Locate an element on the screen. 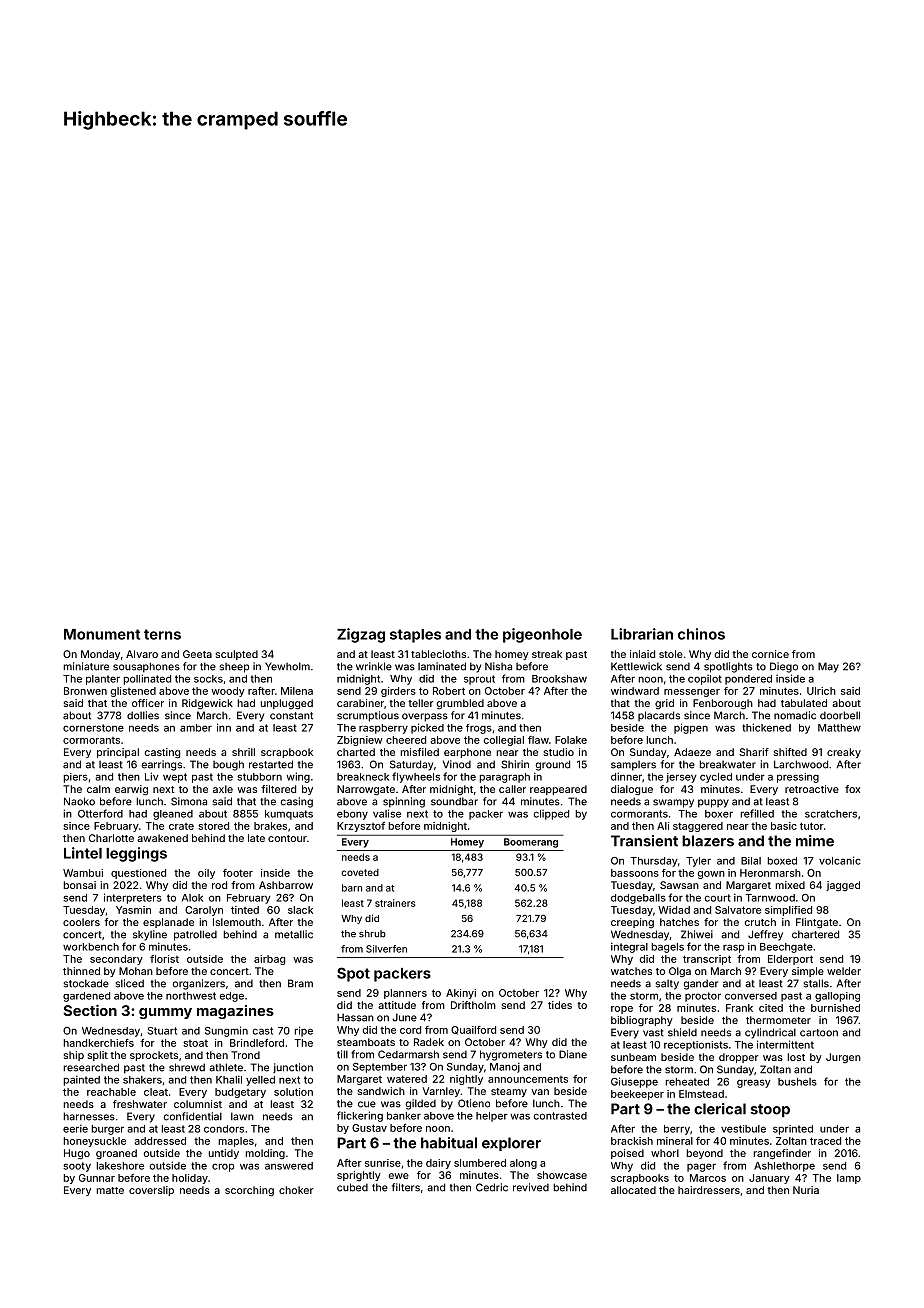 The image size is (924, 1308). terns is located at coordinates (162, 634).
